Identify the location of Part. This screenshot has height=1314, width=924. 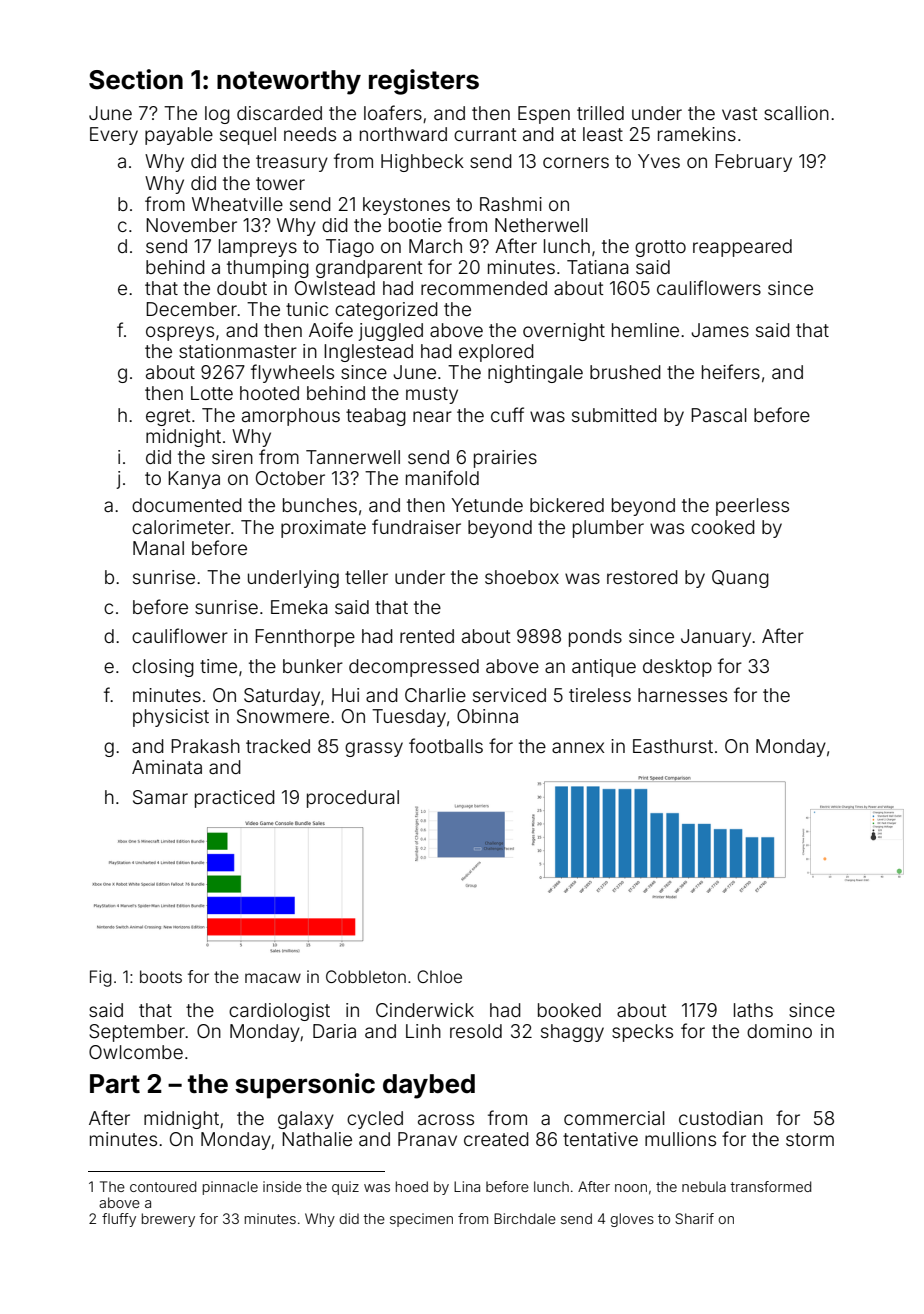
(115, 1084).
